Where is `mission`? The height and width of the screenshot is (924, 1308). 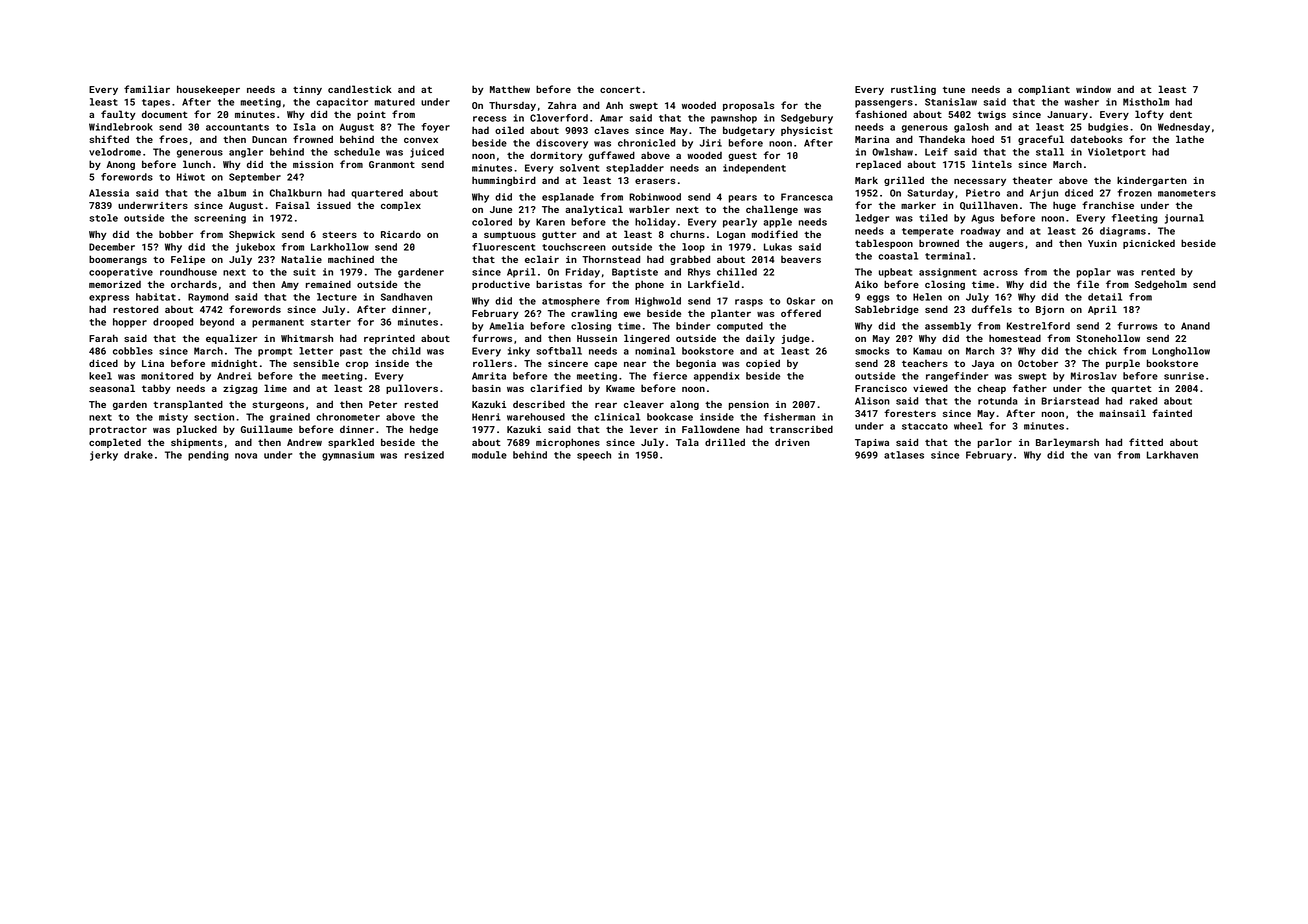 mission is located at coordinates (313, 164).
